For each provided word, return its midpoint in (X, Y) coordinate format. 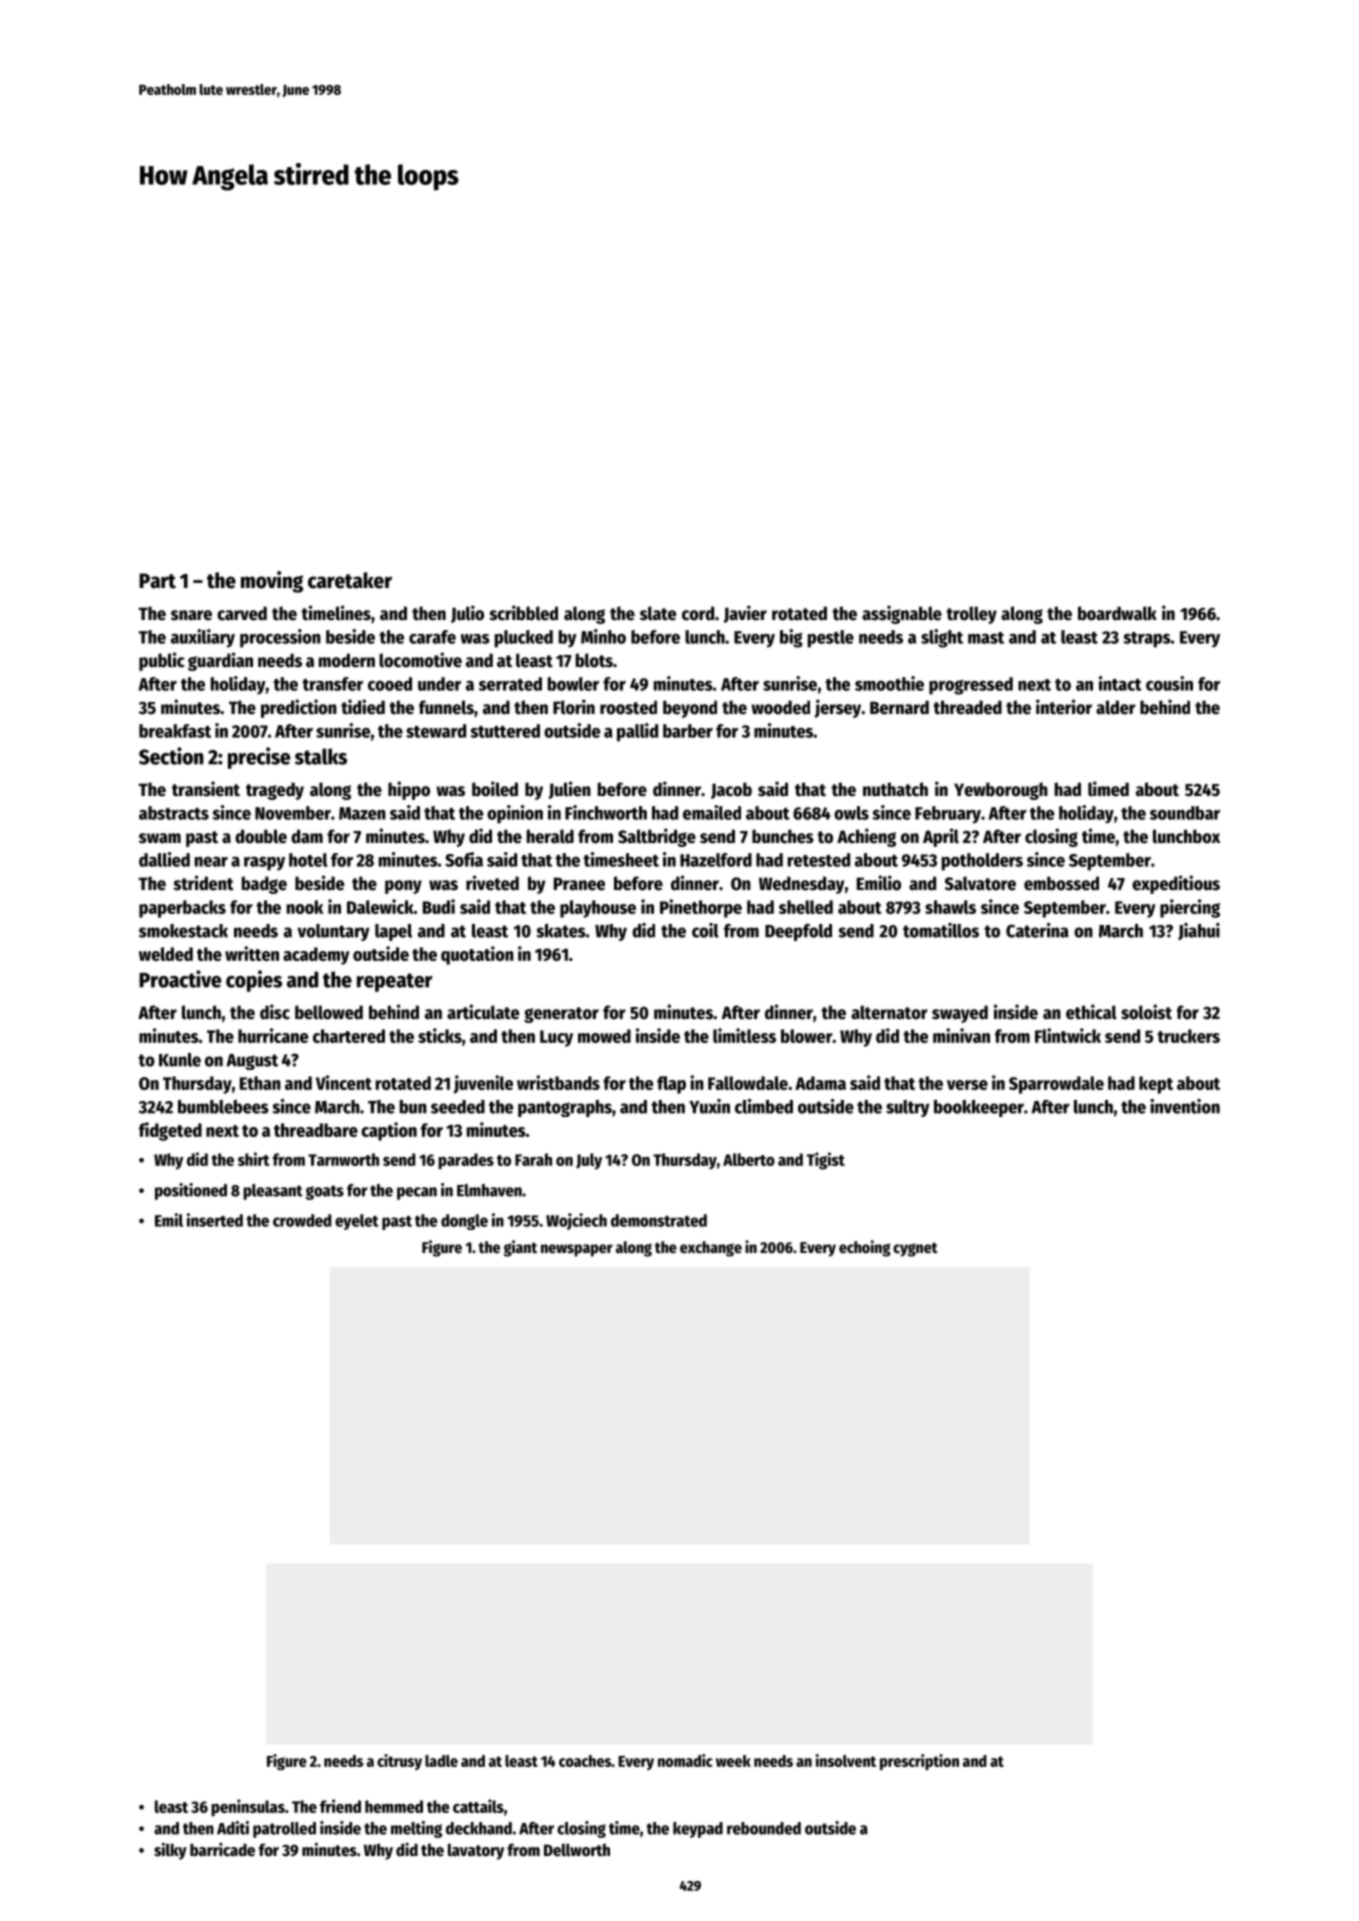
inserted (215, 1220)
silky (170, 1851)
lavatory (476, 1852)
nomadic (685, 1760)
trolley (971, 615)
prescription (919, 1762)
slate (658, 613)
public (162, 661)
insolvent (846, 1760)
